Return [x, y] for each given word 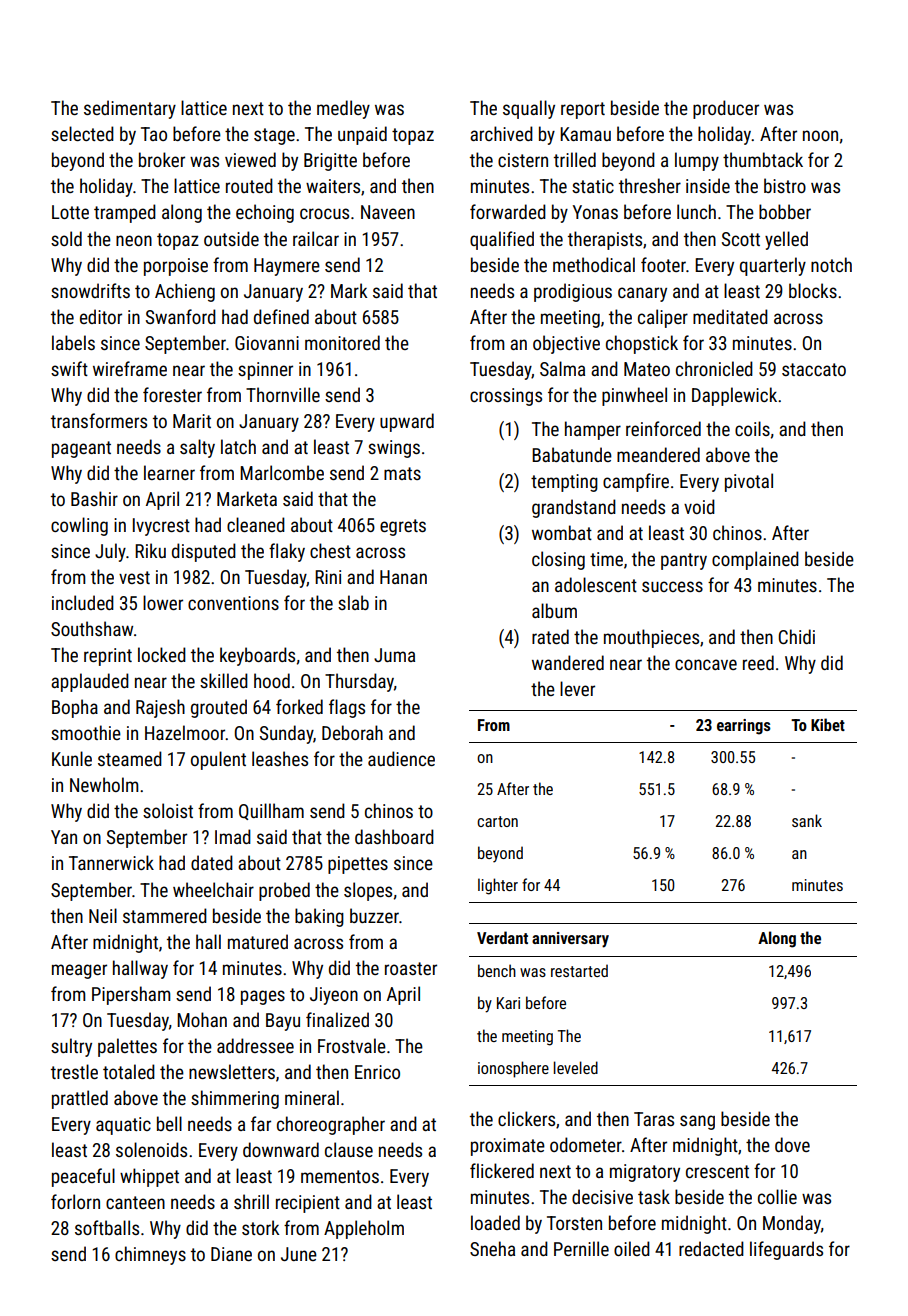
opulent [218, 760]
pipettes [358, 865]
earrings [744, 727]
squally [529, 109]
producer [726, 109]
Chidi [796, 636]
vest [134, 577]
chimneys [150, 1255]
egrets [403, 527]
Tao [154, 134]
